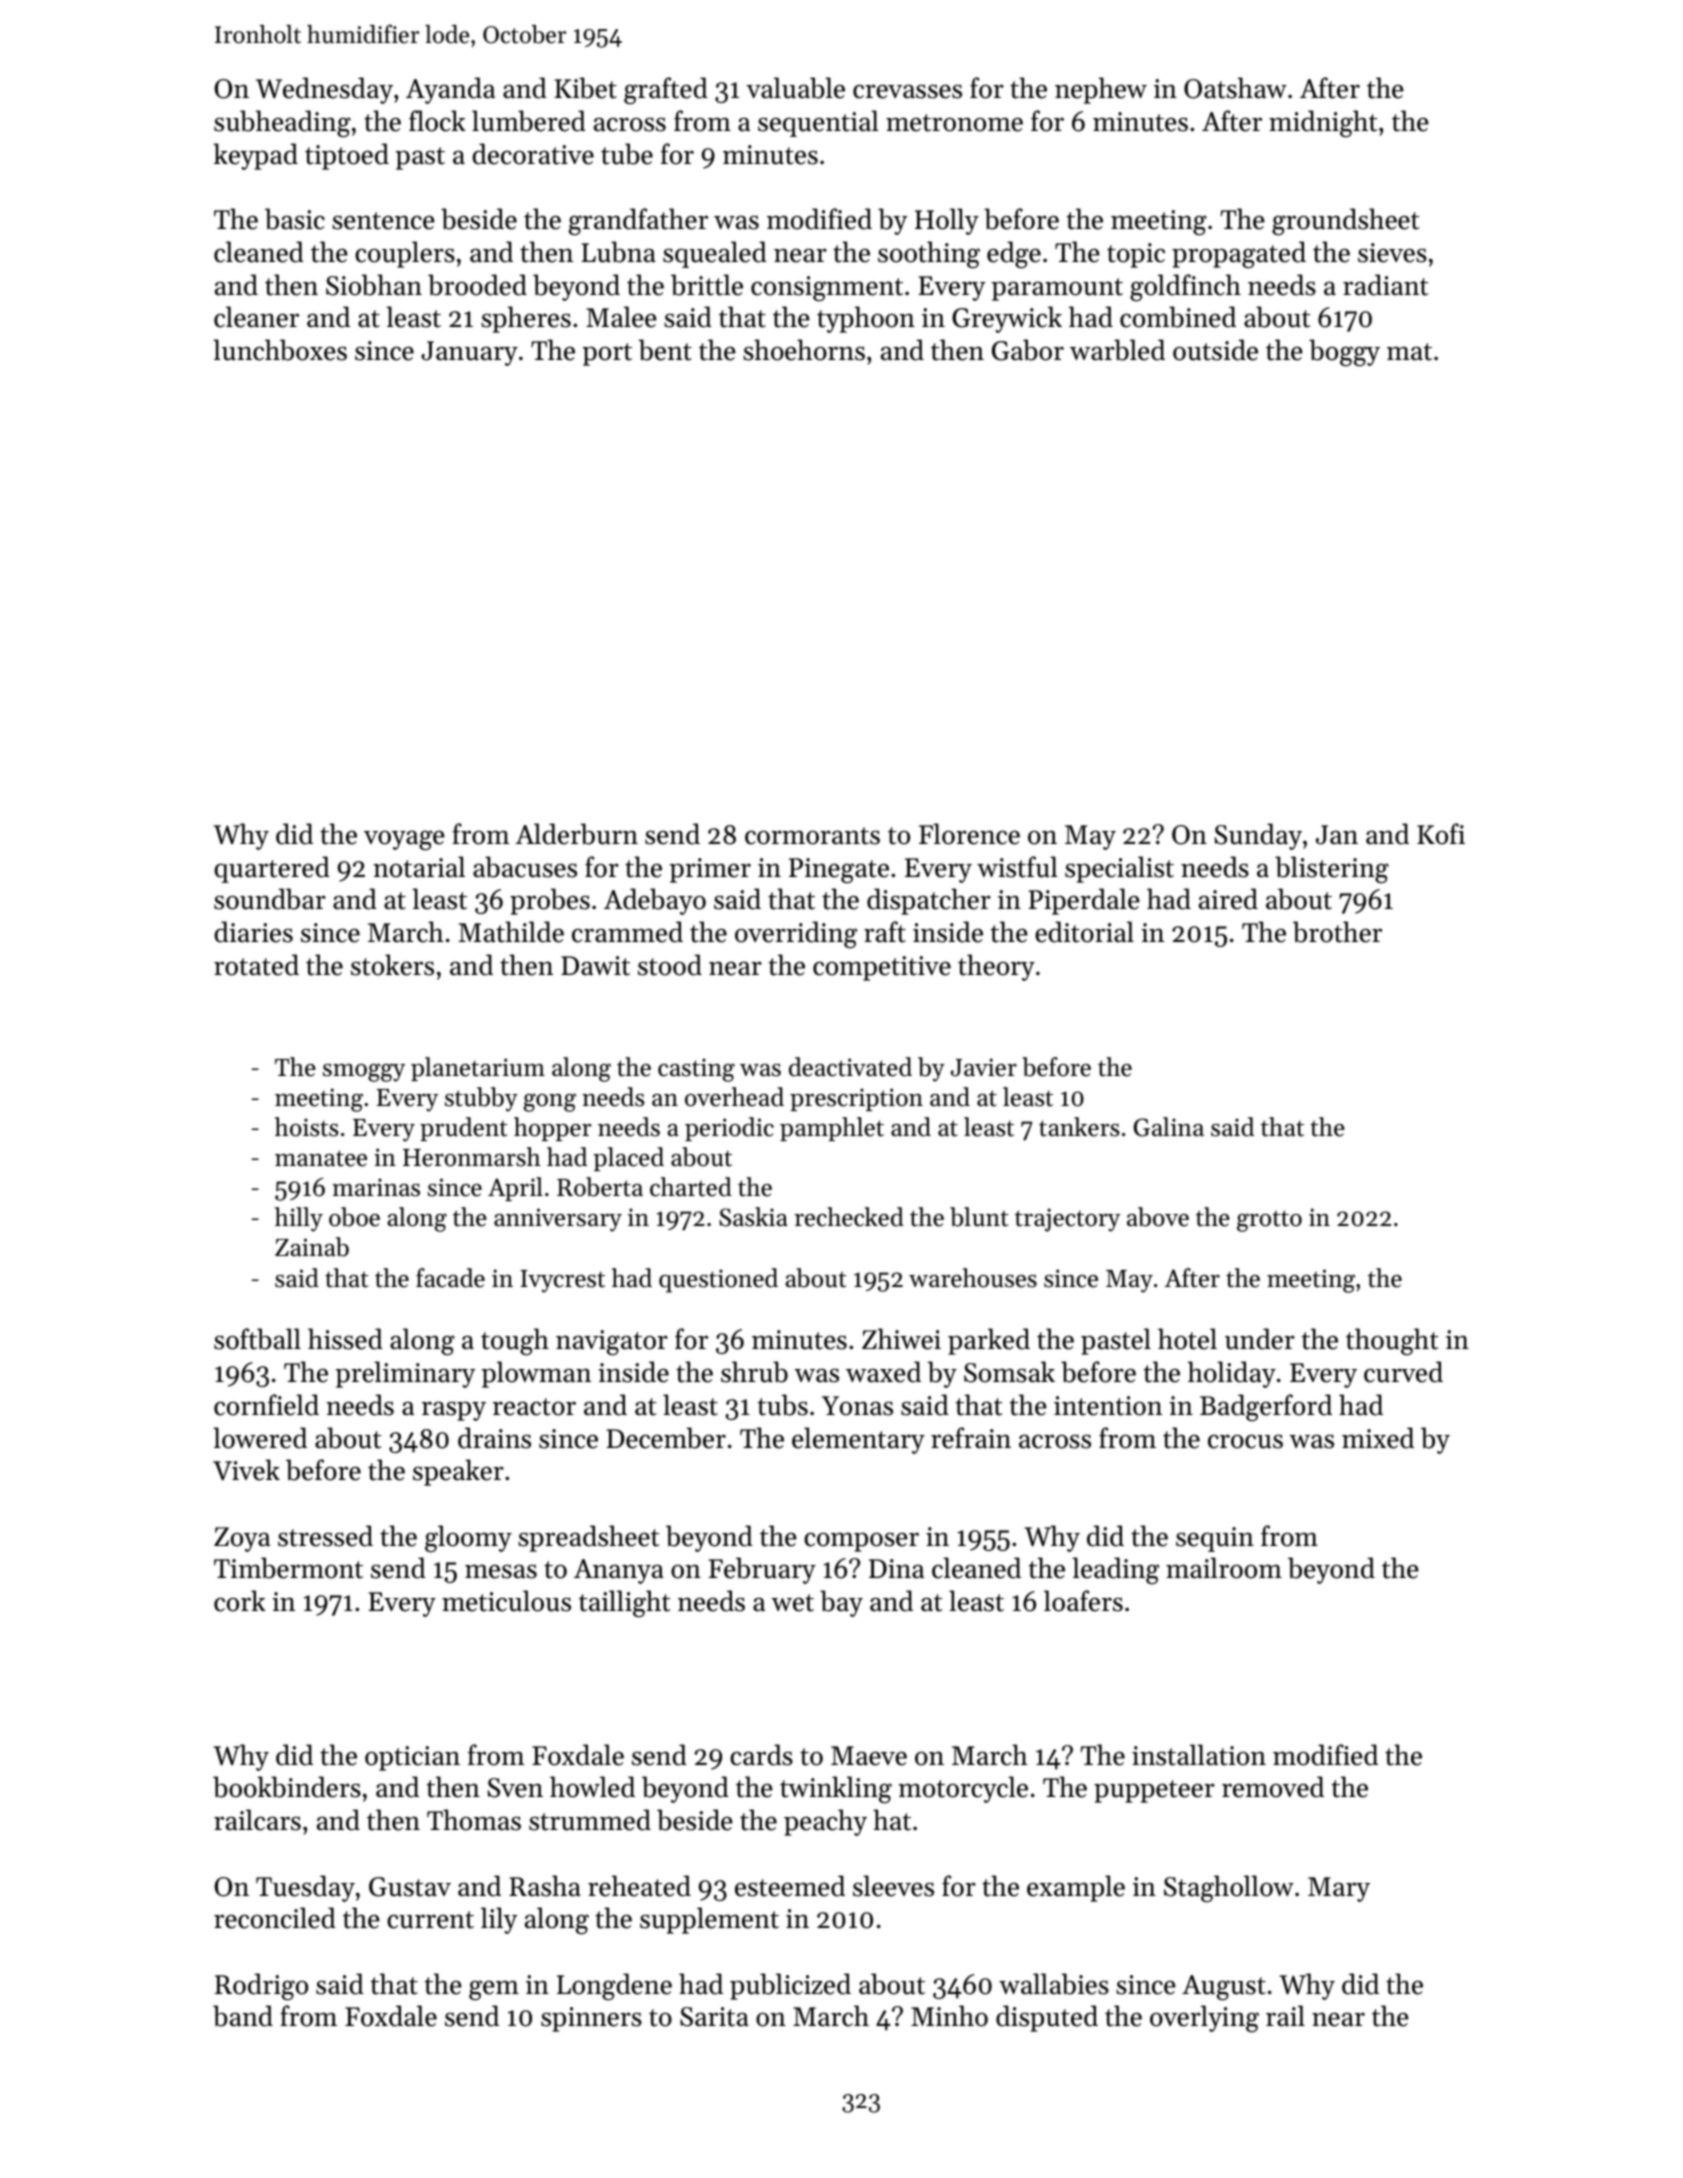 The image size is (1683, 2178). Describe the element at coordinates (1117, 350) in the document. I see `warbled` at that location.
